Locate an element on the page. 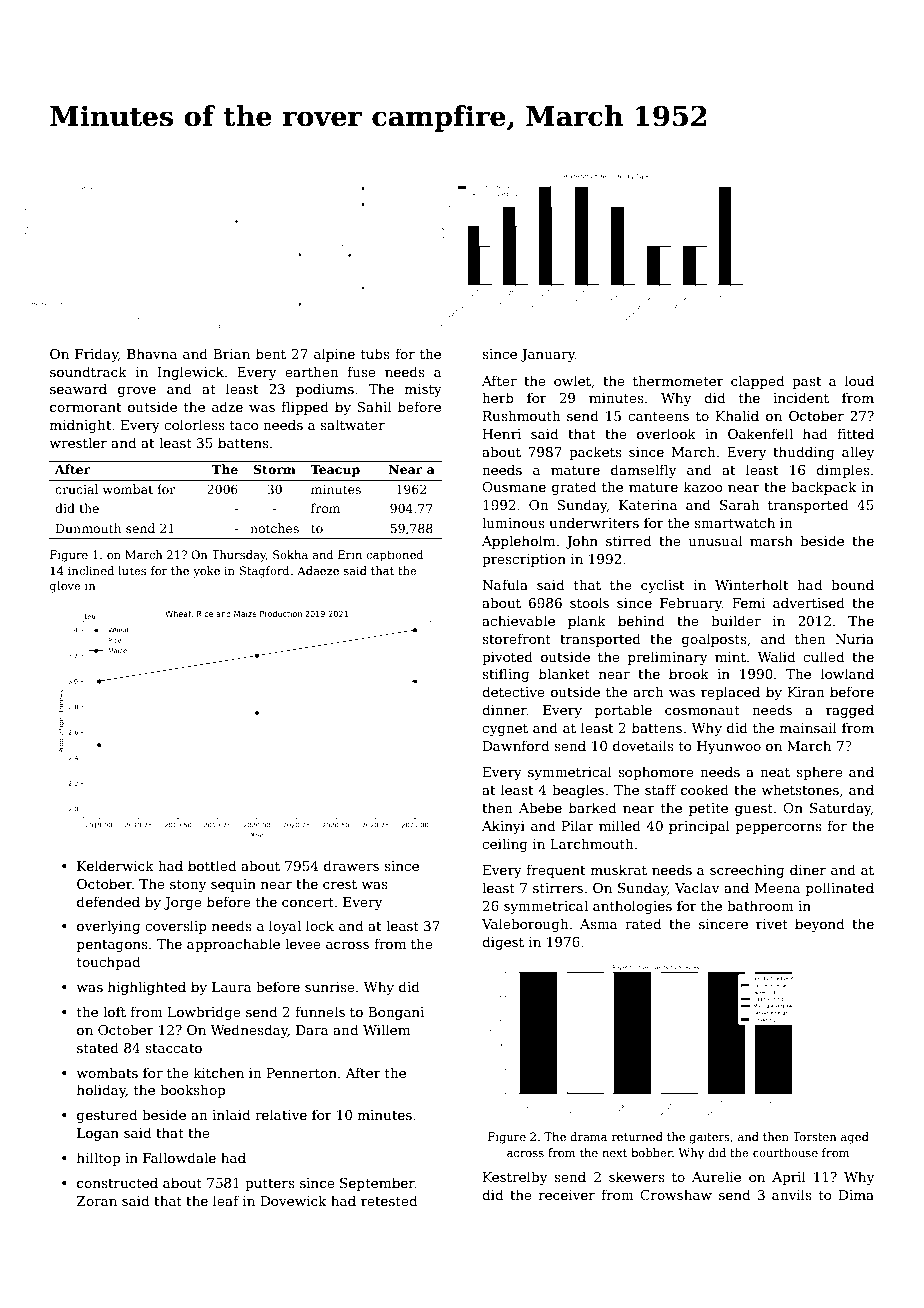  Kestrelby is located at coordinates (515, 1178).
